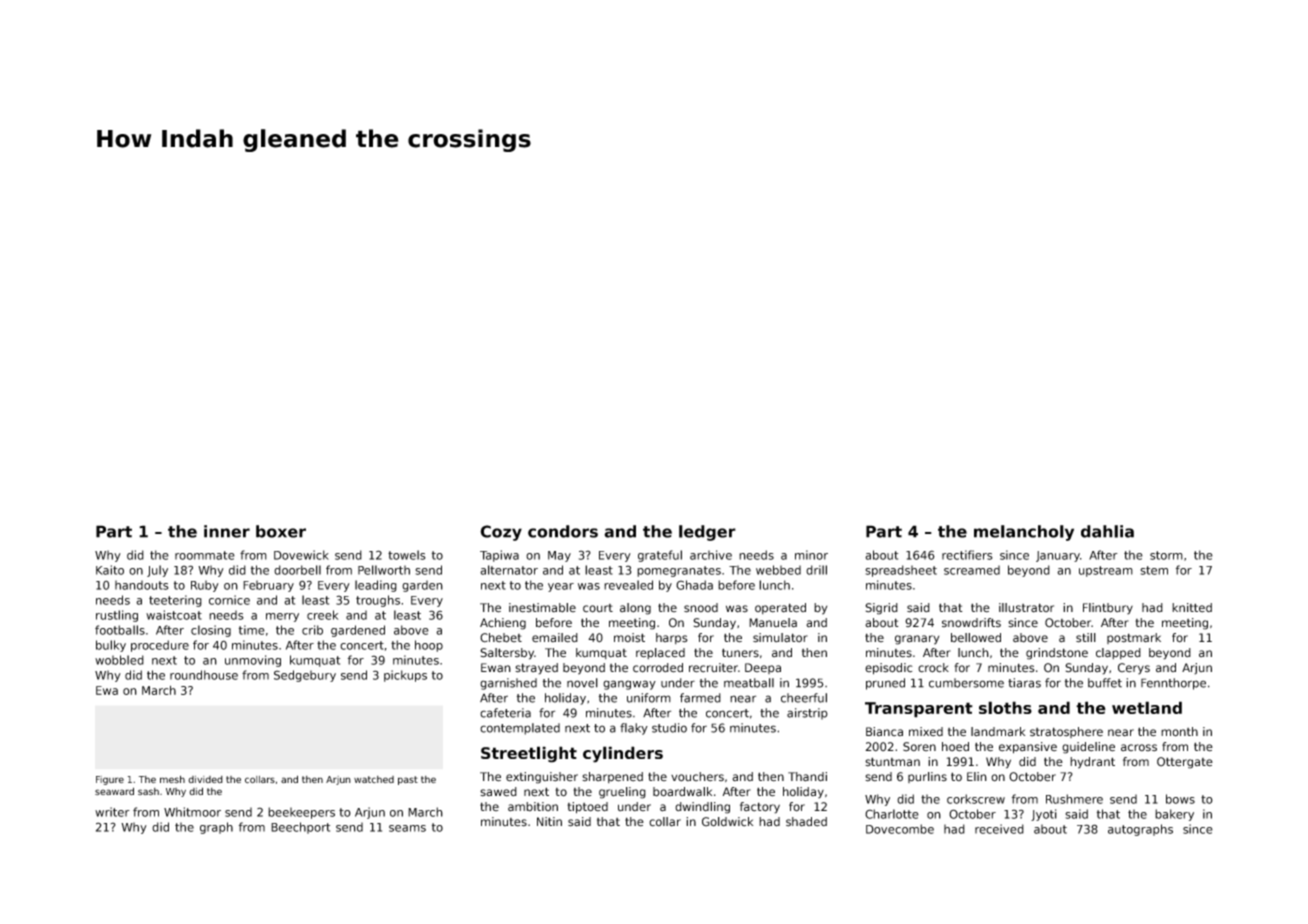  I want to click on condors, so click(563, 531).
